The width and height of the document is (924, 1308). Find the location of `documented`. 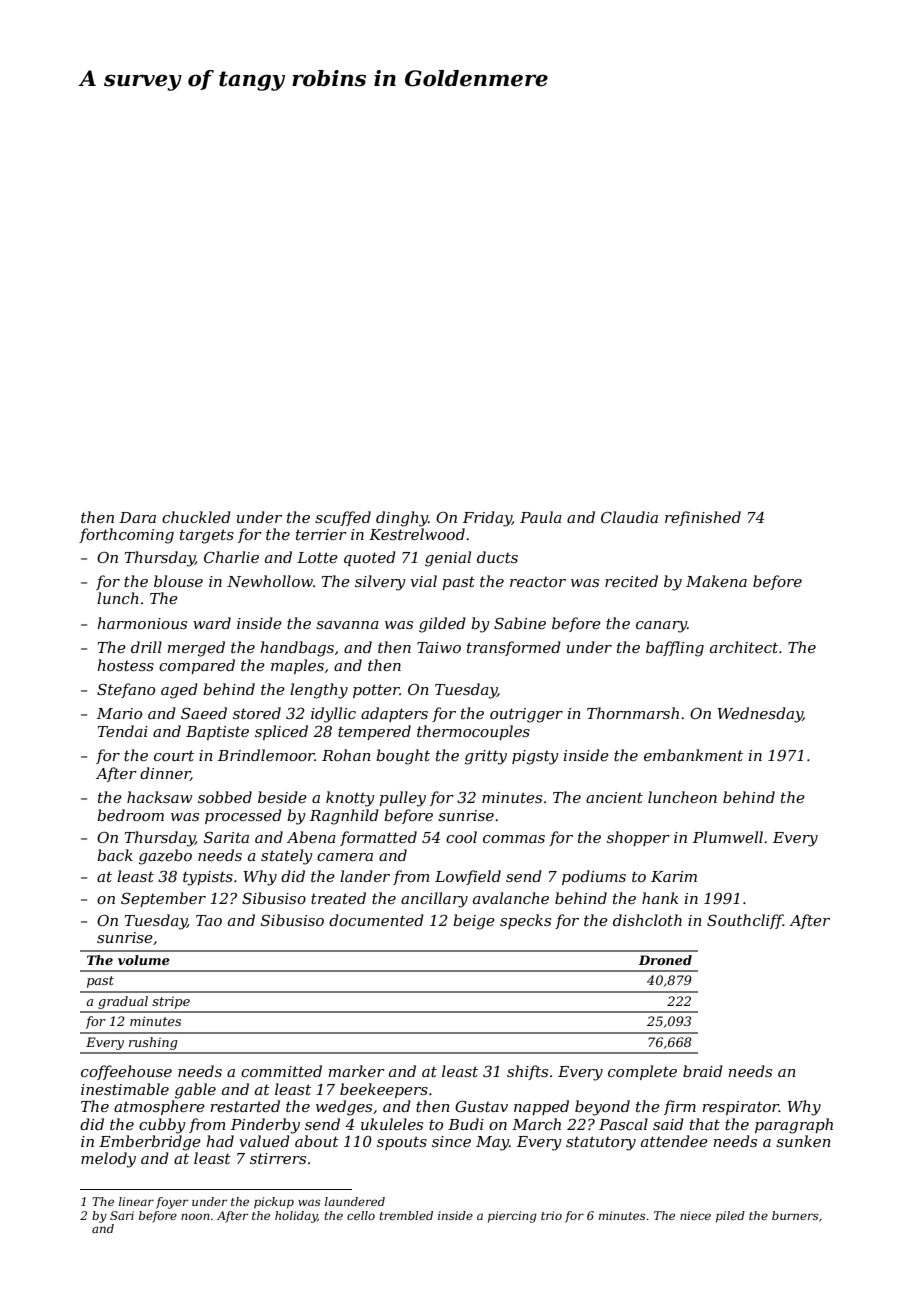

documented is located at coordinates (376, 920).
